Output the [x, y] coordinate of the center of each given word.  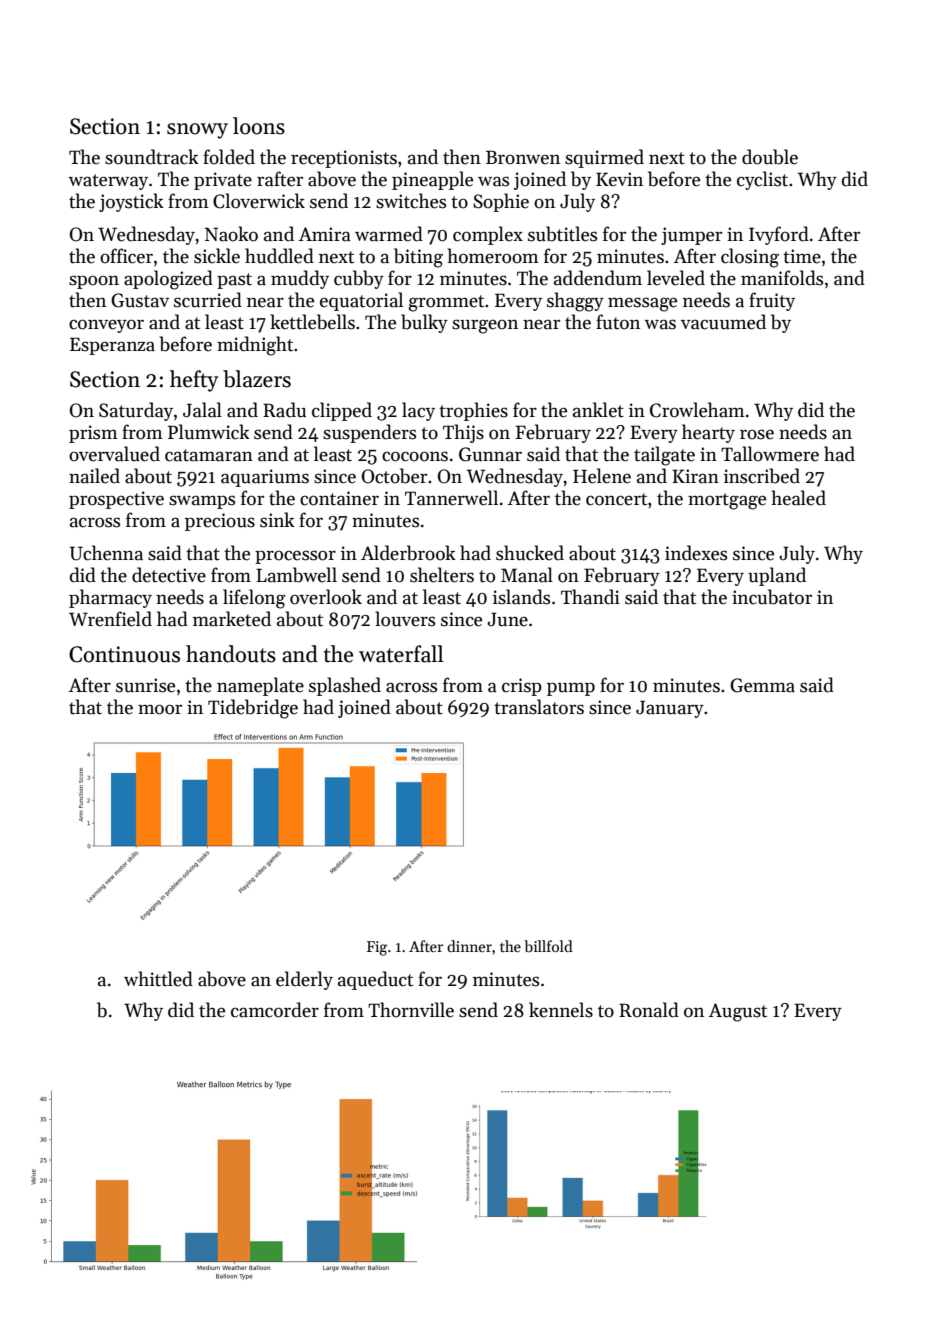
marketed [232, 619]
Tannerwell [451, 498]
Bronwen [523, 157]
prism [93, 434]
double [770, 157]
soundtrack [152, 157]
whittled [158, 979]
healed [799, 498]
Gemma [762, 685]
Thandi [590, 597]
